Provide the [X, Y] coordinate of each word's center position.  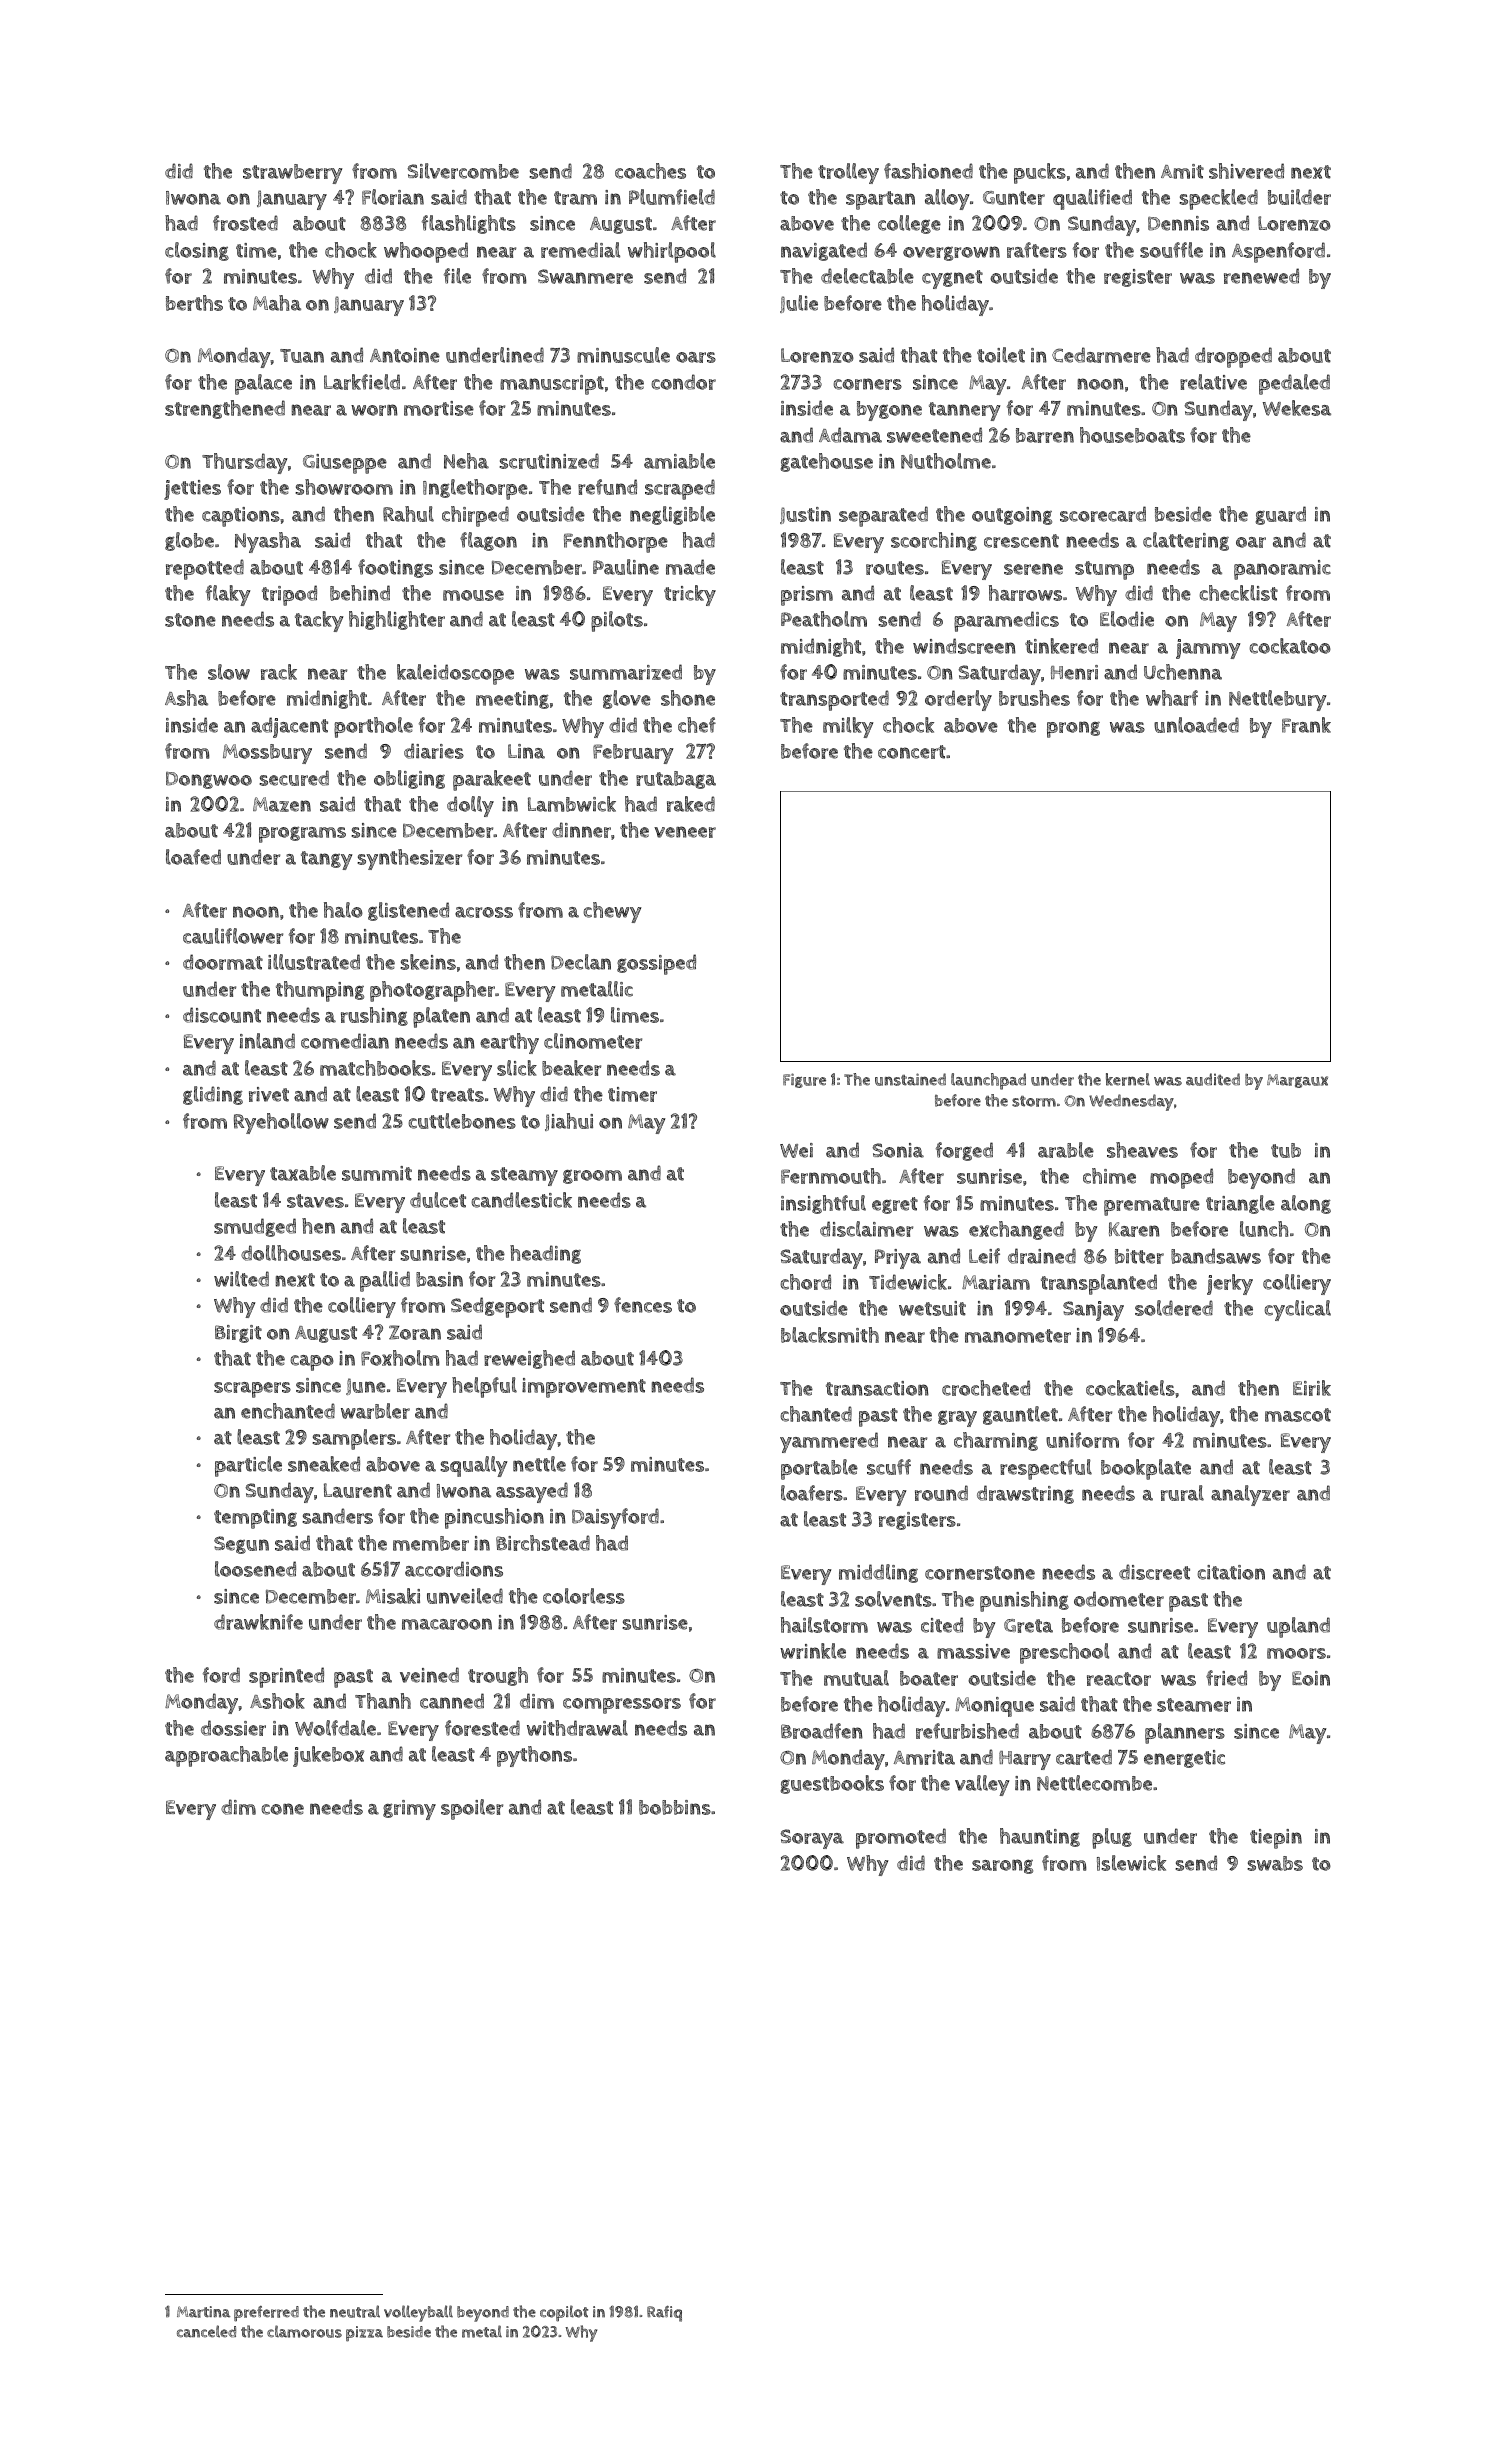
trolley [848, 173]
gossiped [656, 964]
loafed [193, 857]
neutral [355, 2311]
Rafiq [664, 2314]
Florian [393, 197]
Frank [1306, 725]
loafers [812, 1493]
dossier [233, 1728]
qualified [1092, 199]
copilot [564, 2313]
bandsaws [1216, 1256]
